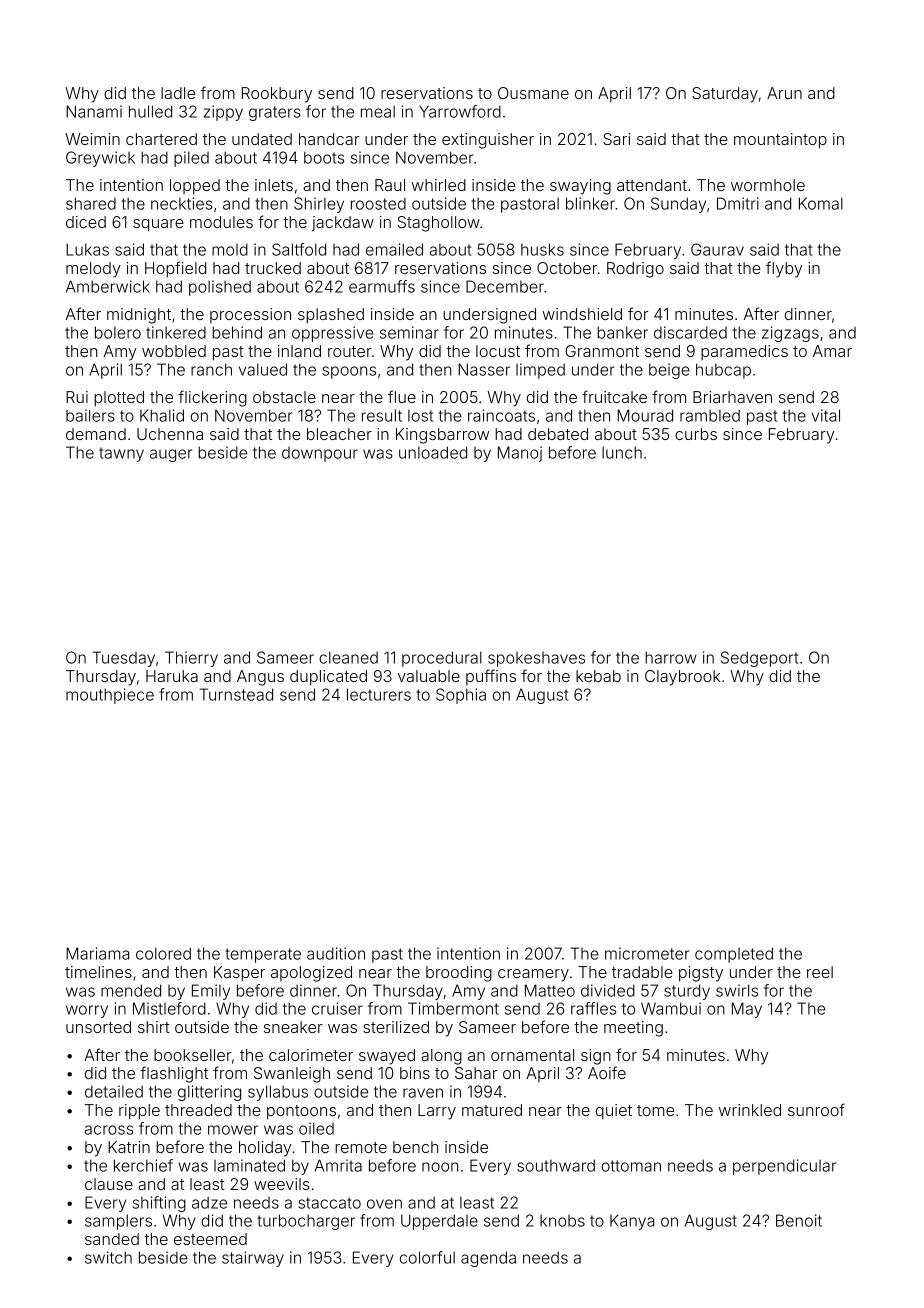 Image resolution: width=924 pixels, height=1308 pixels. I want to click on Arun, so click(784, 93).
